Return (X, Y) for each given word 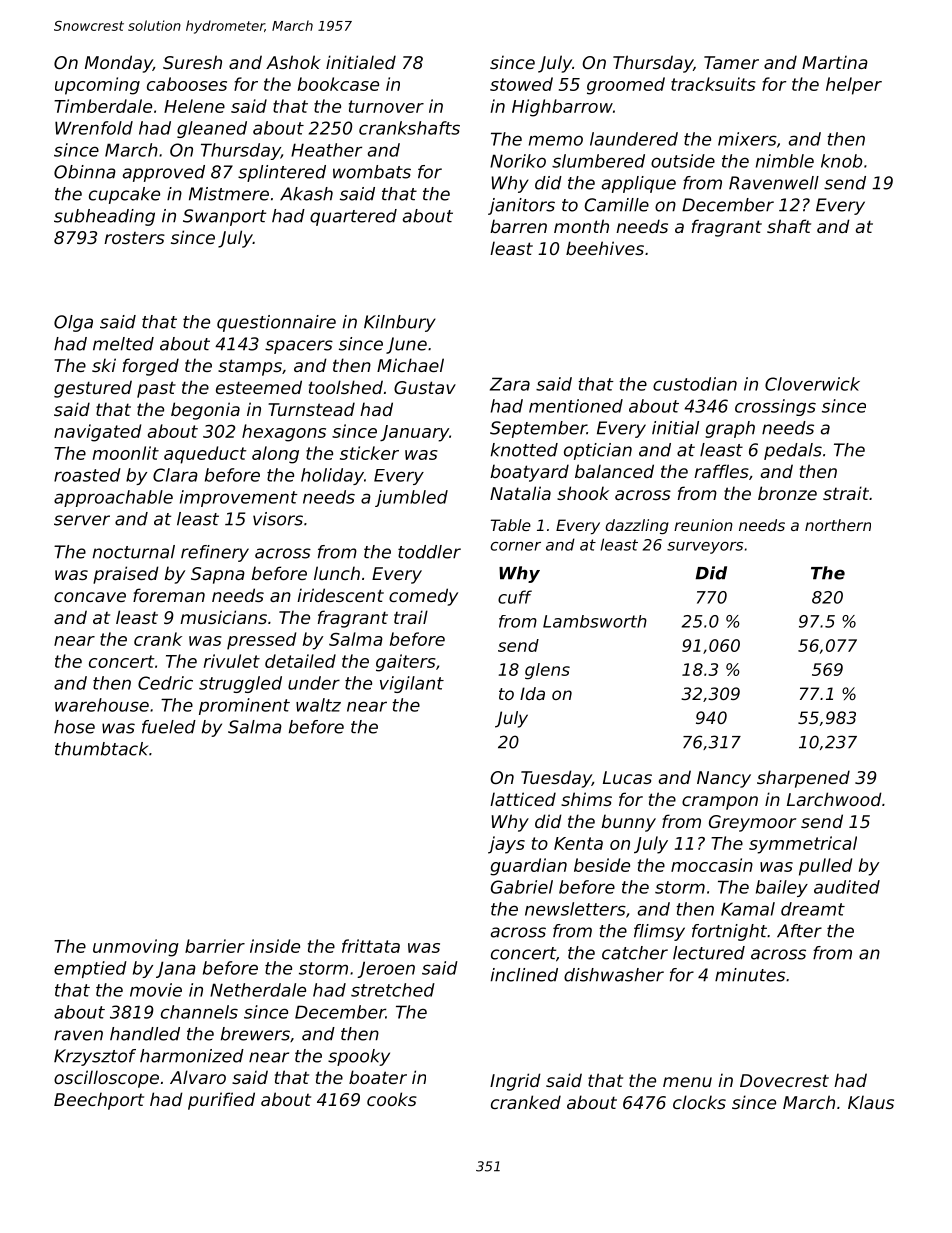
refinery (215, 553)
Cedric (165, 683)
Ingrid (515, 1082)
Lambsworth (595, 621)
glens (547, 671)
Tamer (731, 62)
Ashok (293, 62)
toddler (429, 552)
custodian (695, 384)
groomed (626, 86)
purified (221, 1101)
